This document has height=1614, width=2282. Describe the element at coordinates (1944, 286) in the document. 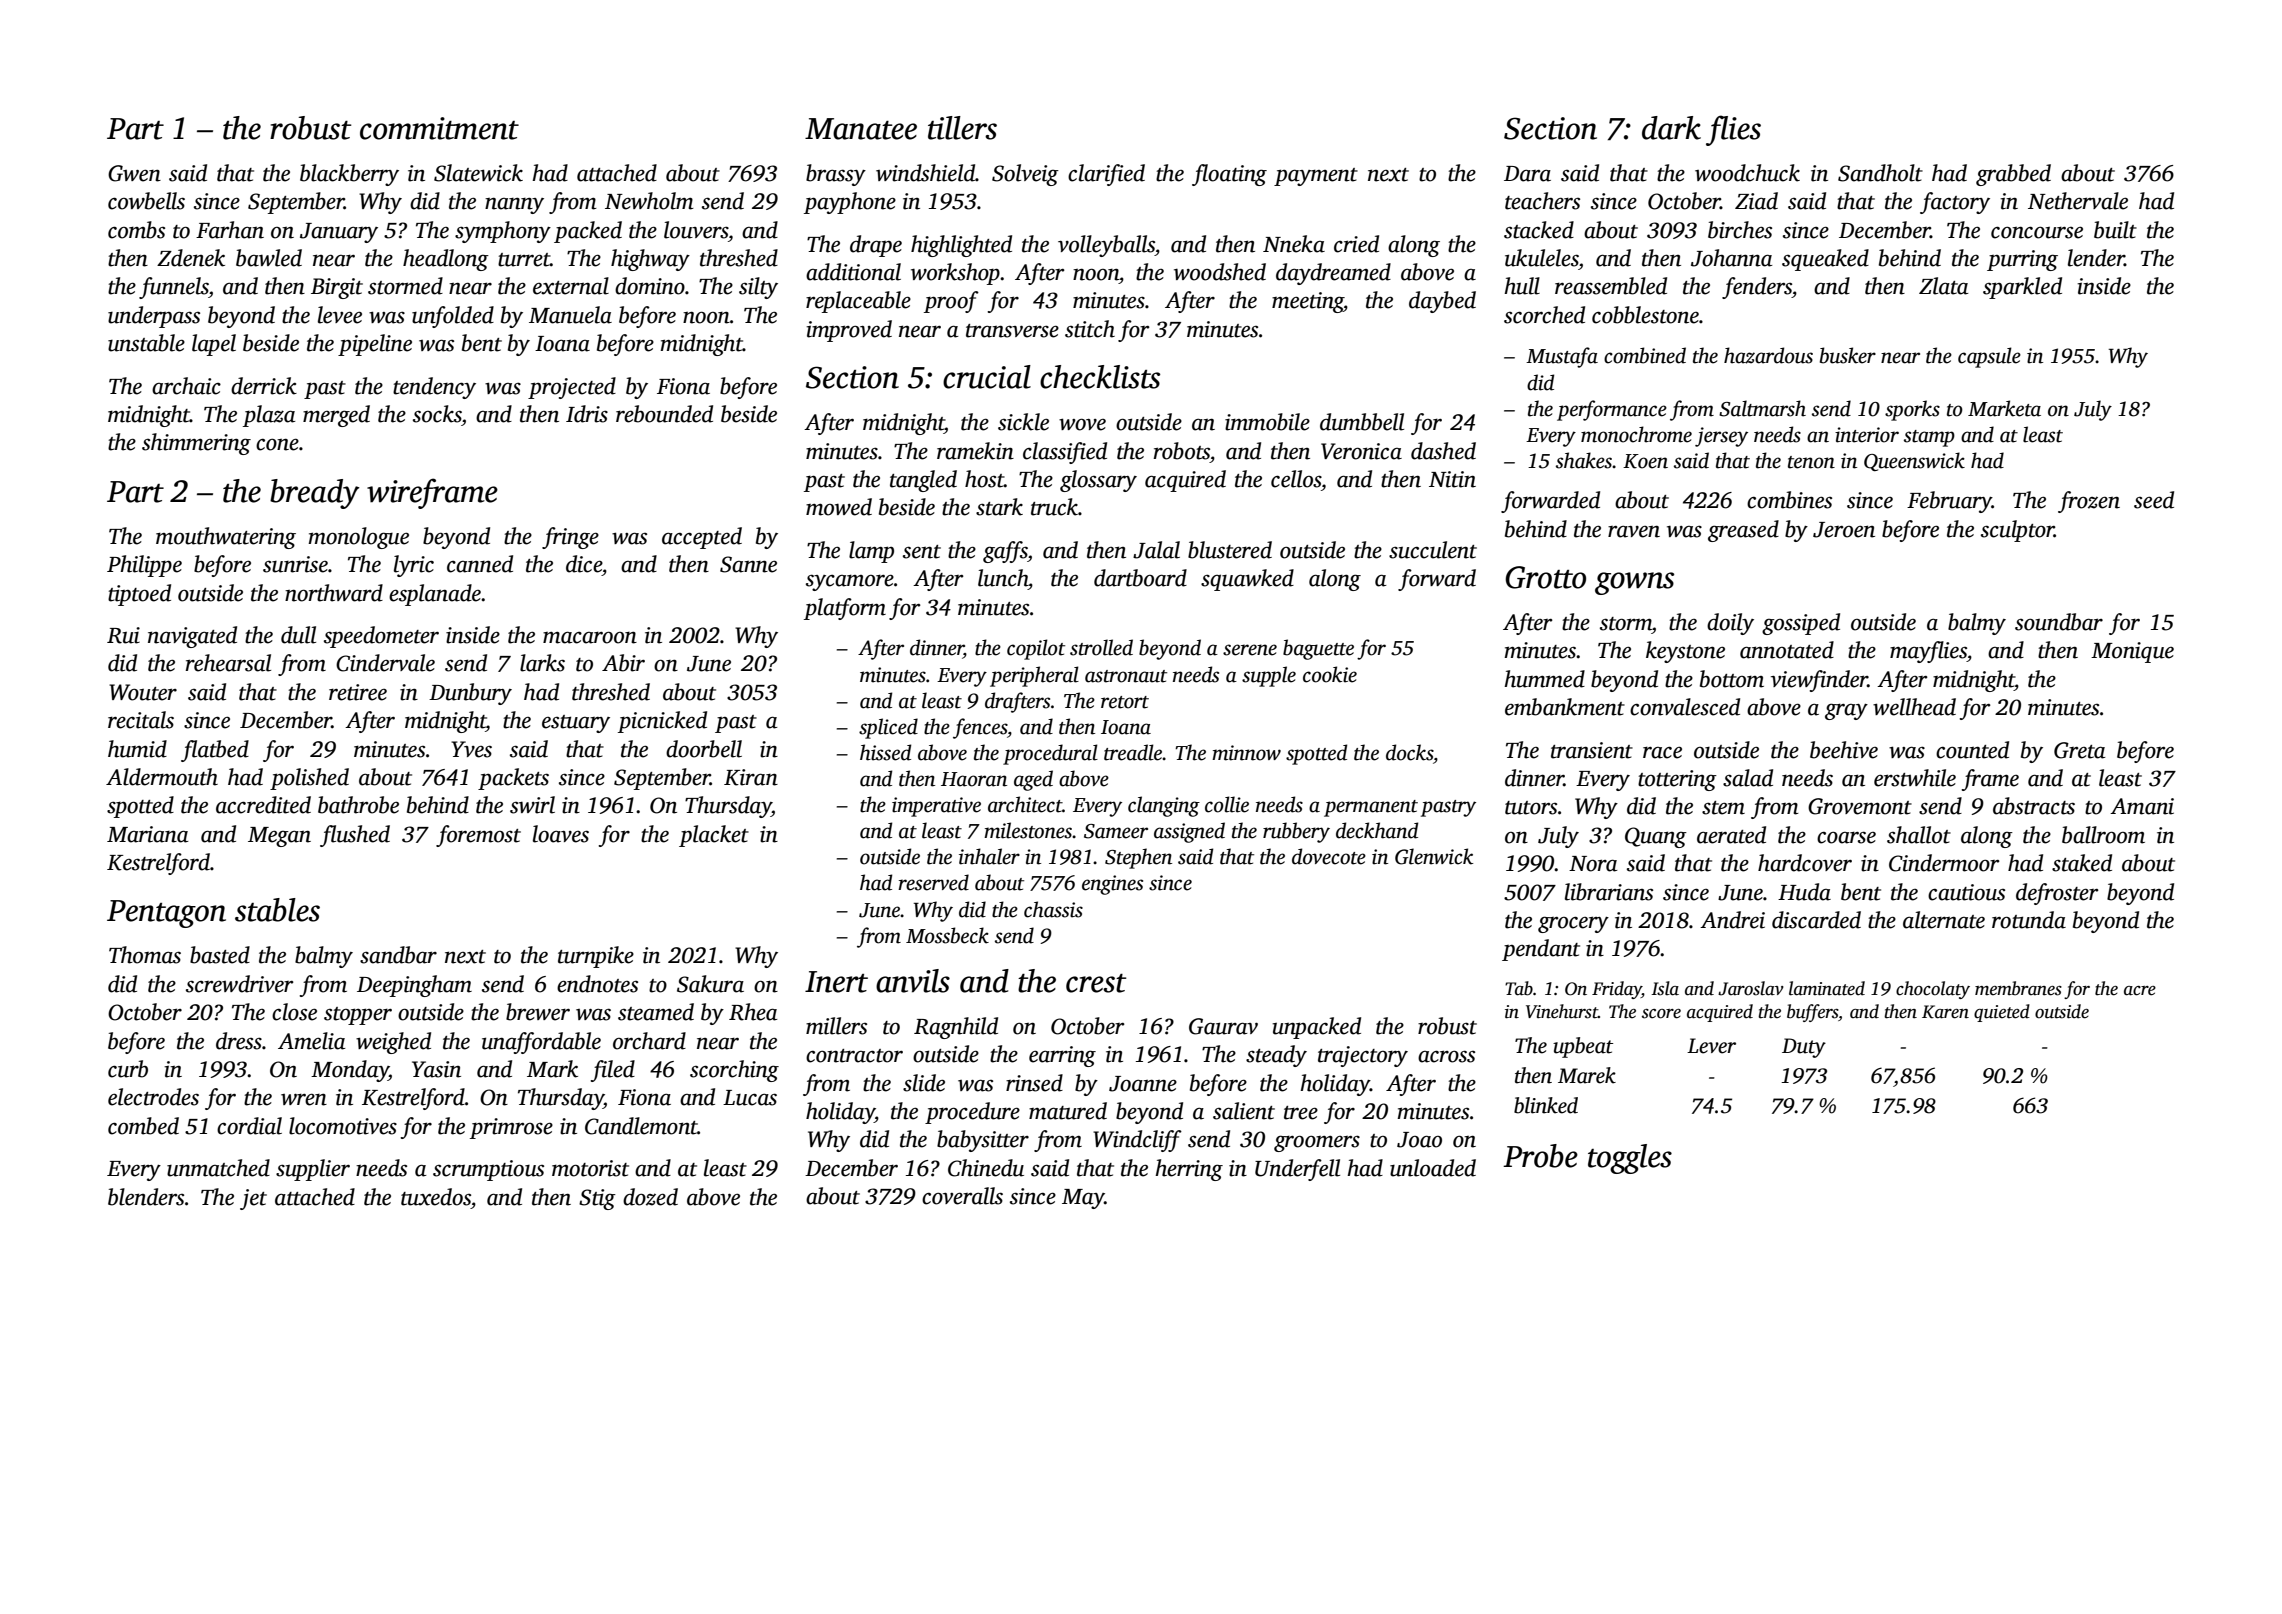

I see `Zlata` at that location.
